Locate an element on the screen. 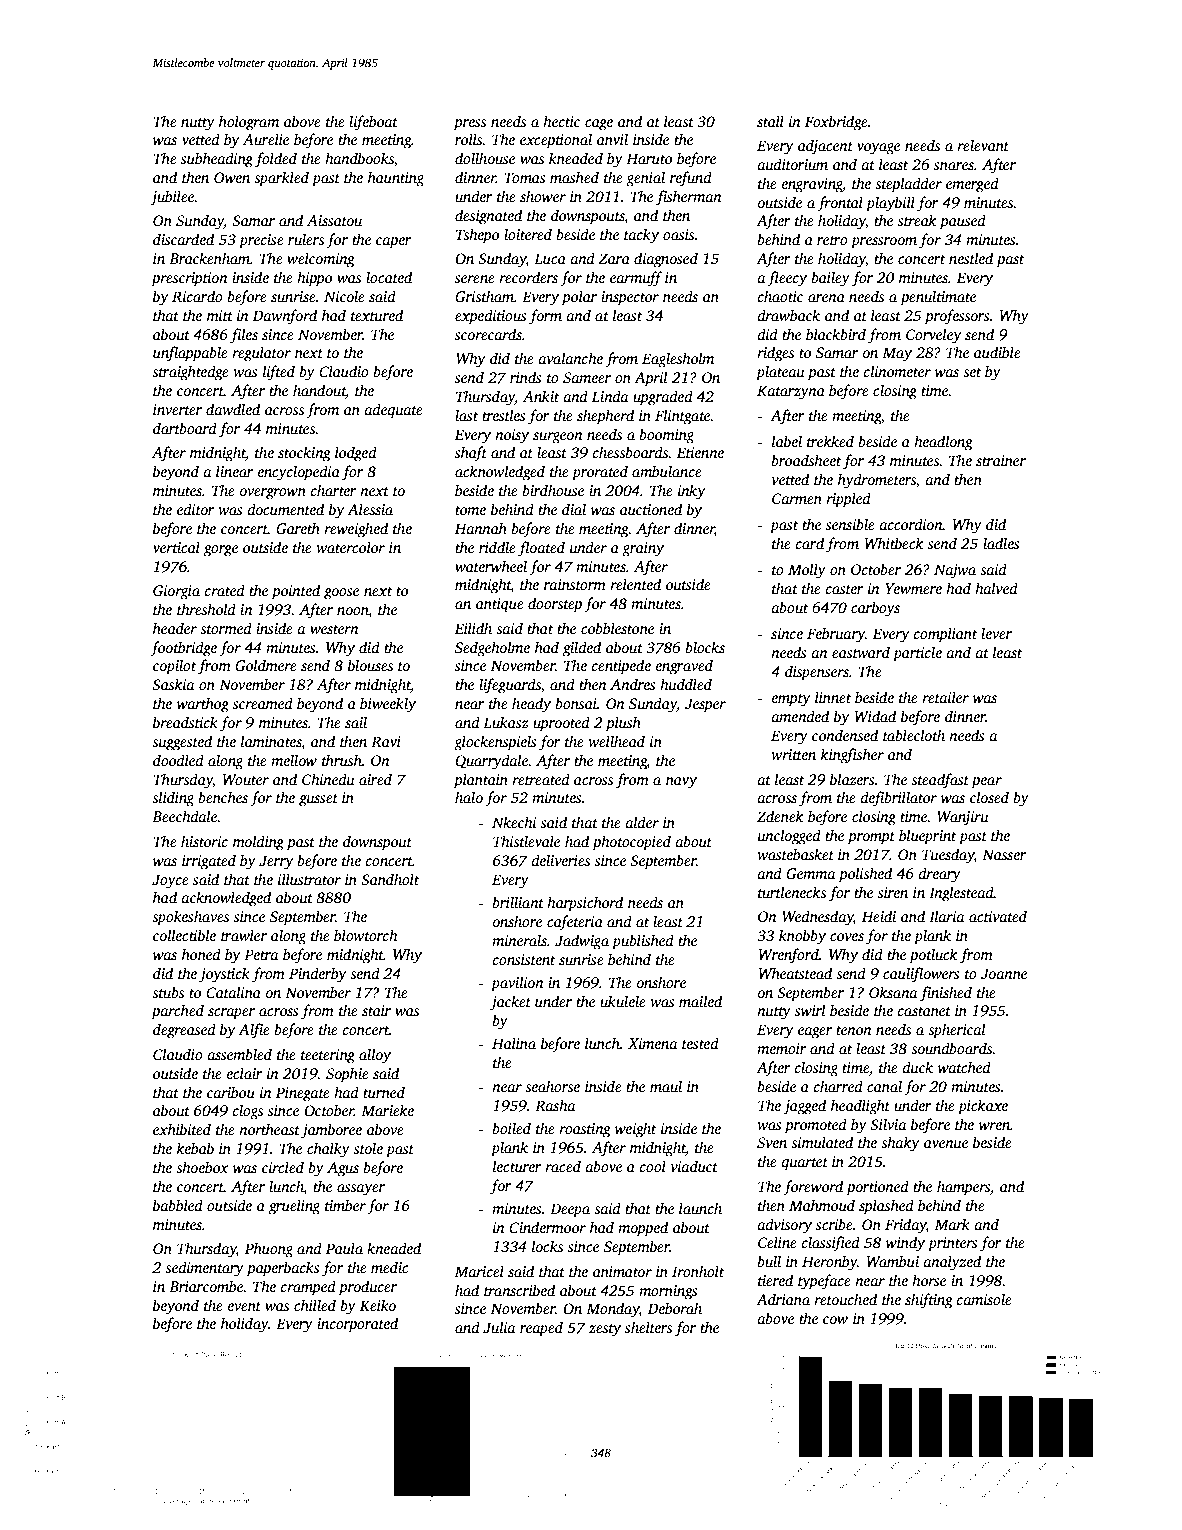 The height and width of the screenshot is (1530, 1182). prompt is located at coordinates (871, 838).
